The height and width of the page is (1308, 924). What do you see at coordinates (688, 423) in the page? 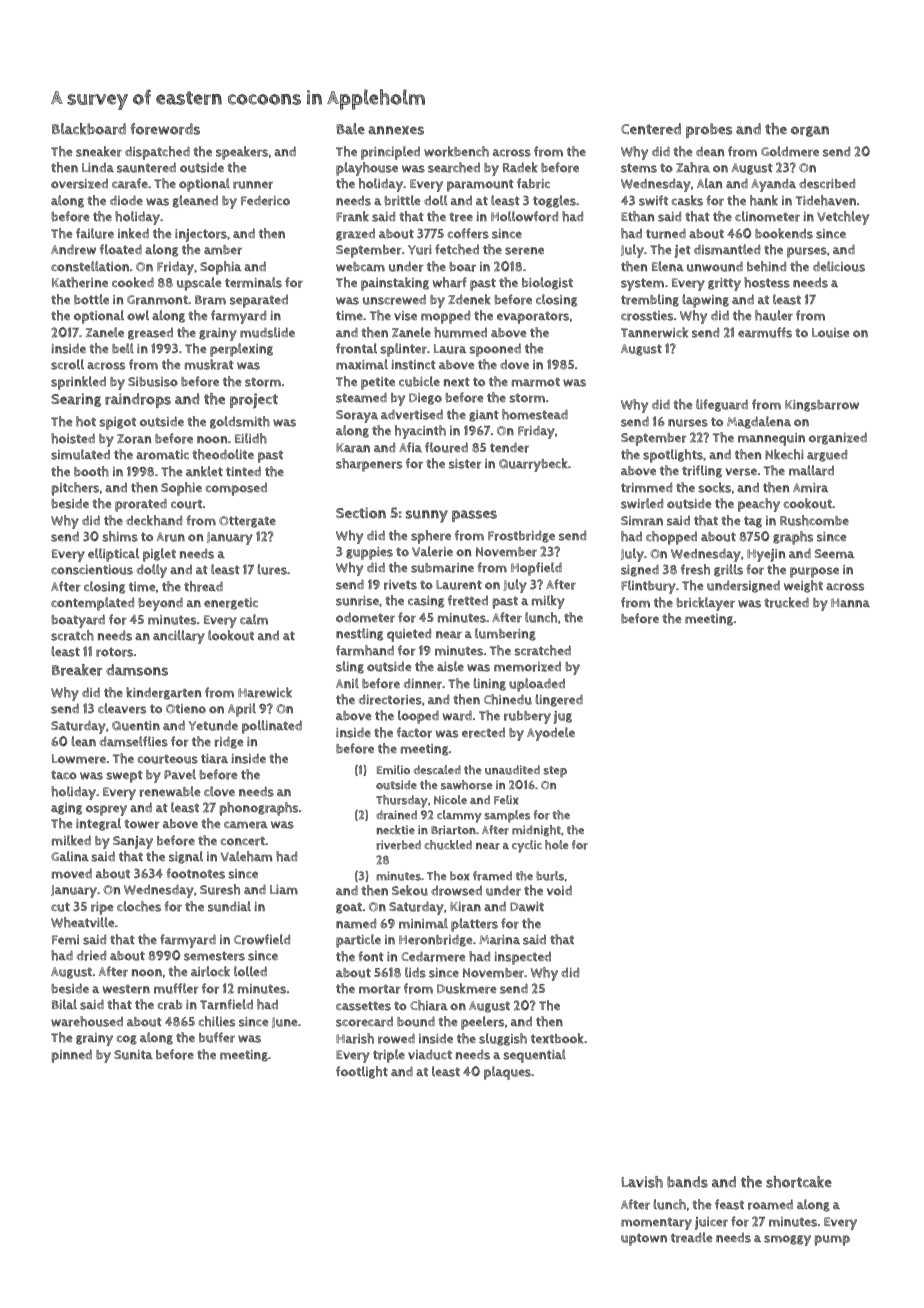
I see `nurses` at bounding box center [688, 423].
